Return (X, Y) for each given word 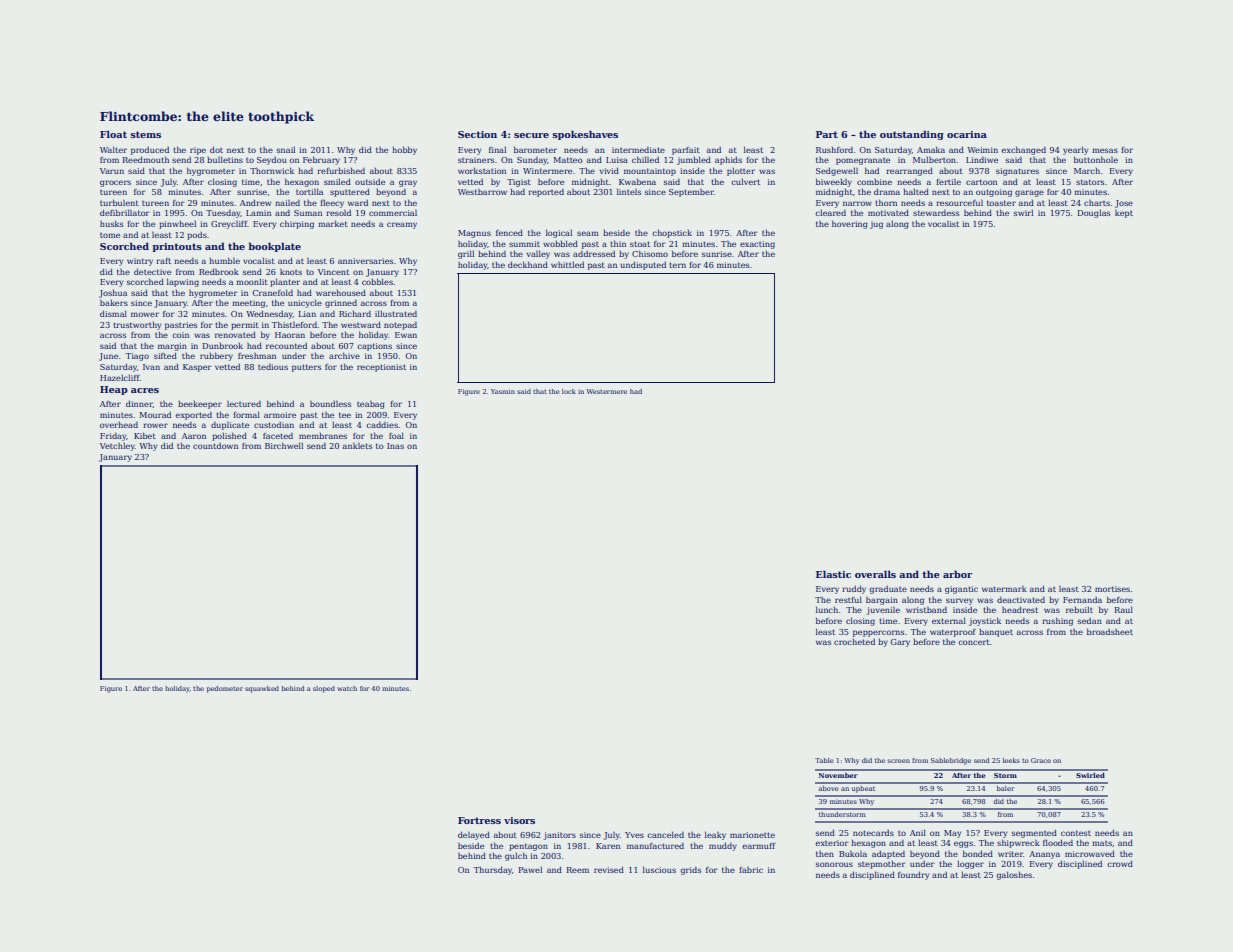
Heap (114, 390)
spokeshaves (585, 135)
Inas (395, 446)
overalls (875, 574)
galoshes (1014, 875)
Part (827, 134)
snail (286, 150)
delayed (474, 835)
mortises (1112, 589)
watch (347, 688)
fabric (751, 869)
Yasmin (503, 391)
